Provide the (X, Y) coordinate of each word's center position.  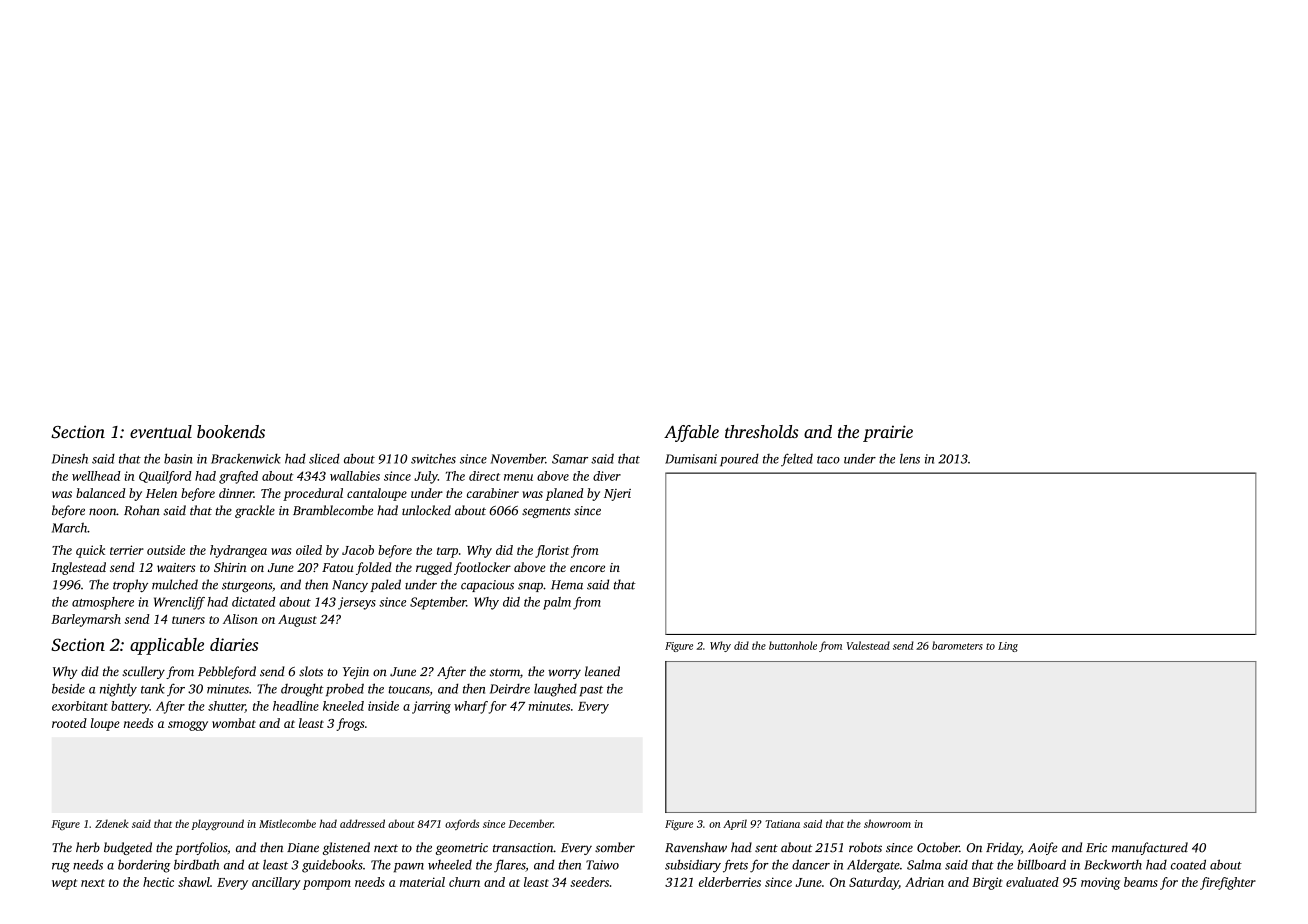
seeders (589, 882)
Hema (567, 585)
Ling (1008, 647)
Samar (570, 459)
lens (910, 459)
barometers (957, 645)
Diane (303, 848)
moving (1100, 883)
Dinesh (70, 458)
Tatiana (782, 824)
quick (90, 551)
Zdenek (112, 823)
